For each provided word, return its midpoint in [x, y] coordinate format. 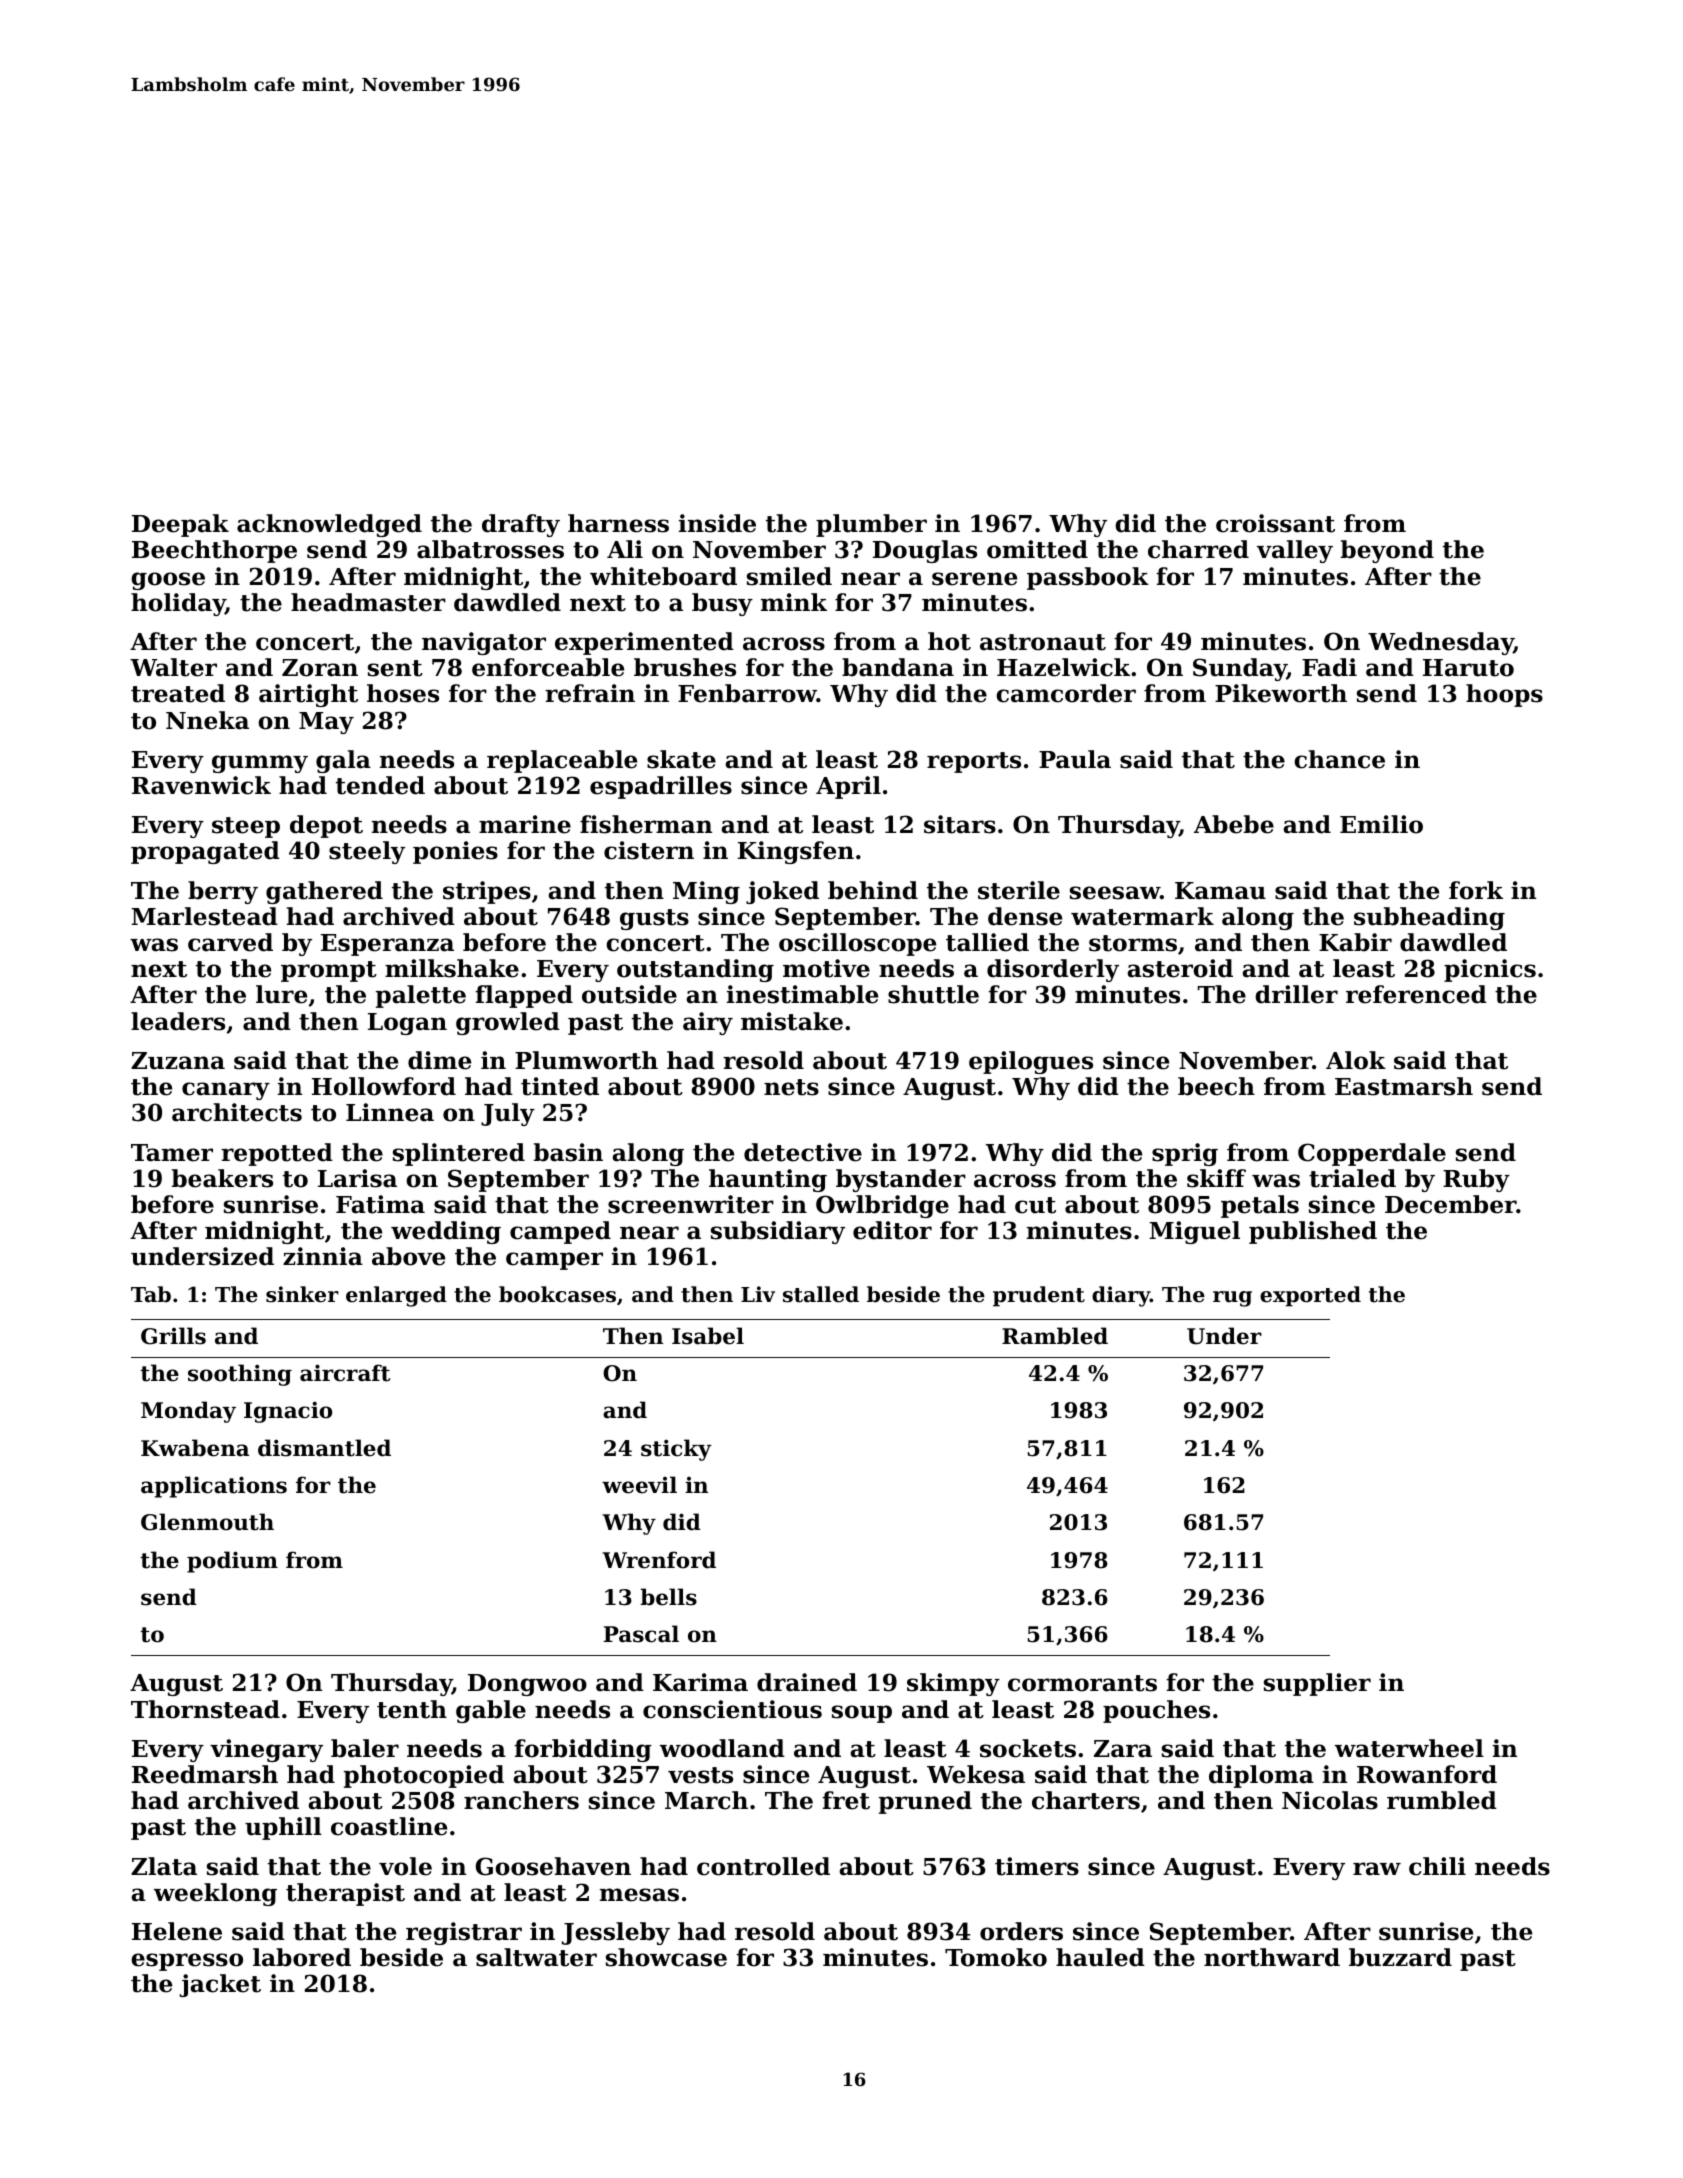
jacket [220, 1985]
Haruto [1468, 668]
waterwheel [1409, 1748]
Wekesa [976, 1774]
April [848, 787]
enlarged [396, 1296]
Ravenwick [201, 785]
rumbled [1442, 1800]
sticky [676, 1450]
